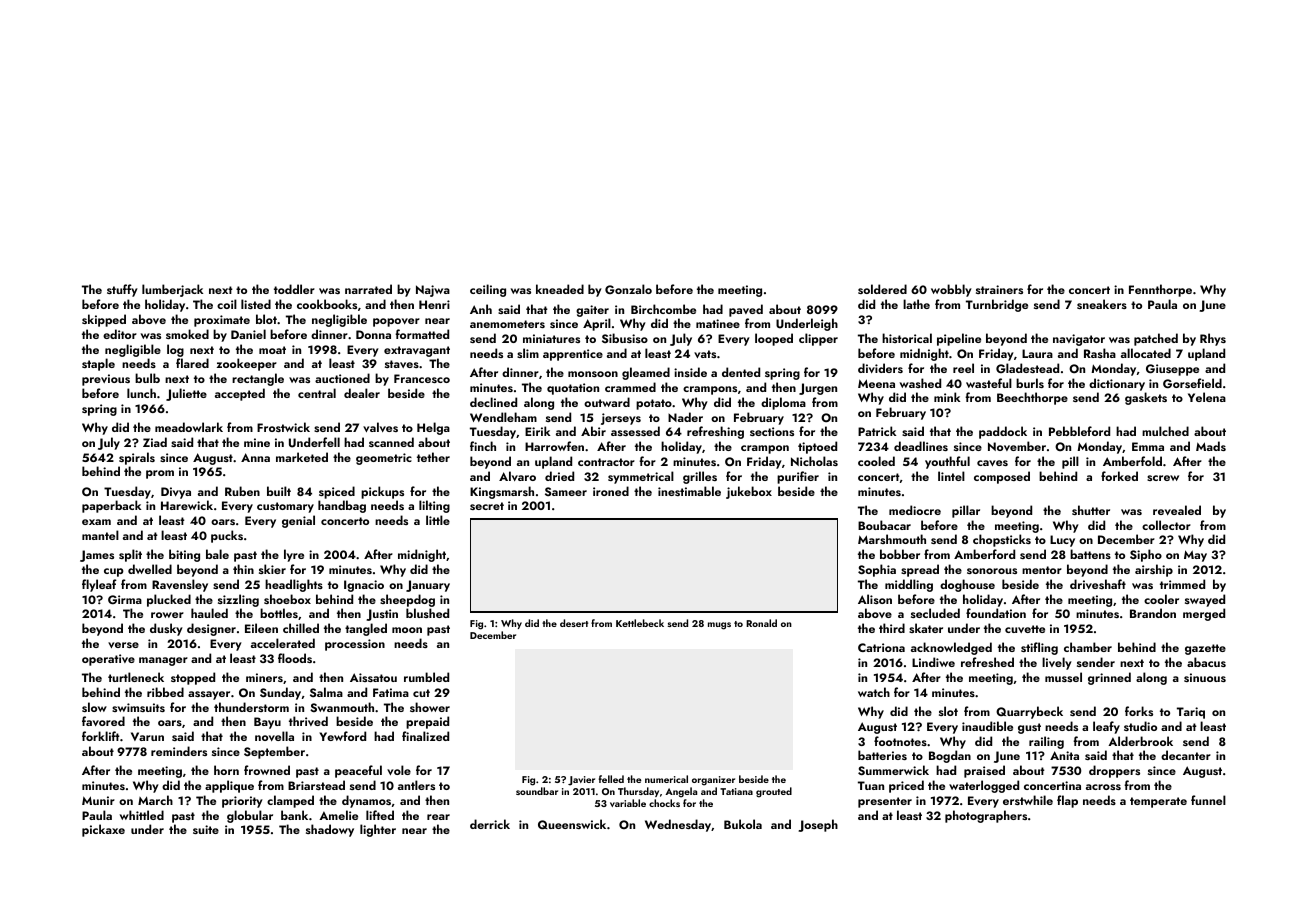  What do you see at coordinates (267, 770) in the document?
I see `frowned` at bounding box center [267, 770].
